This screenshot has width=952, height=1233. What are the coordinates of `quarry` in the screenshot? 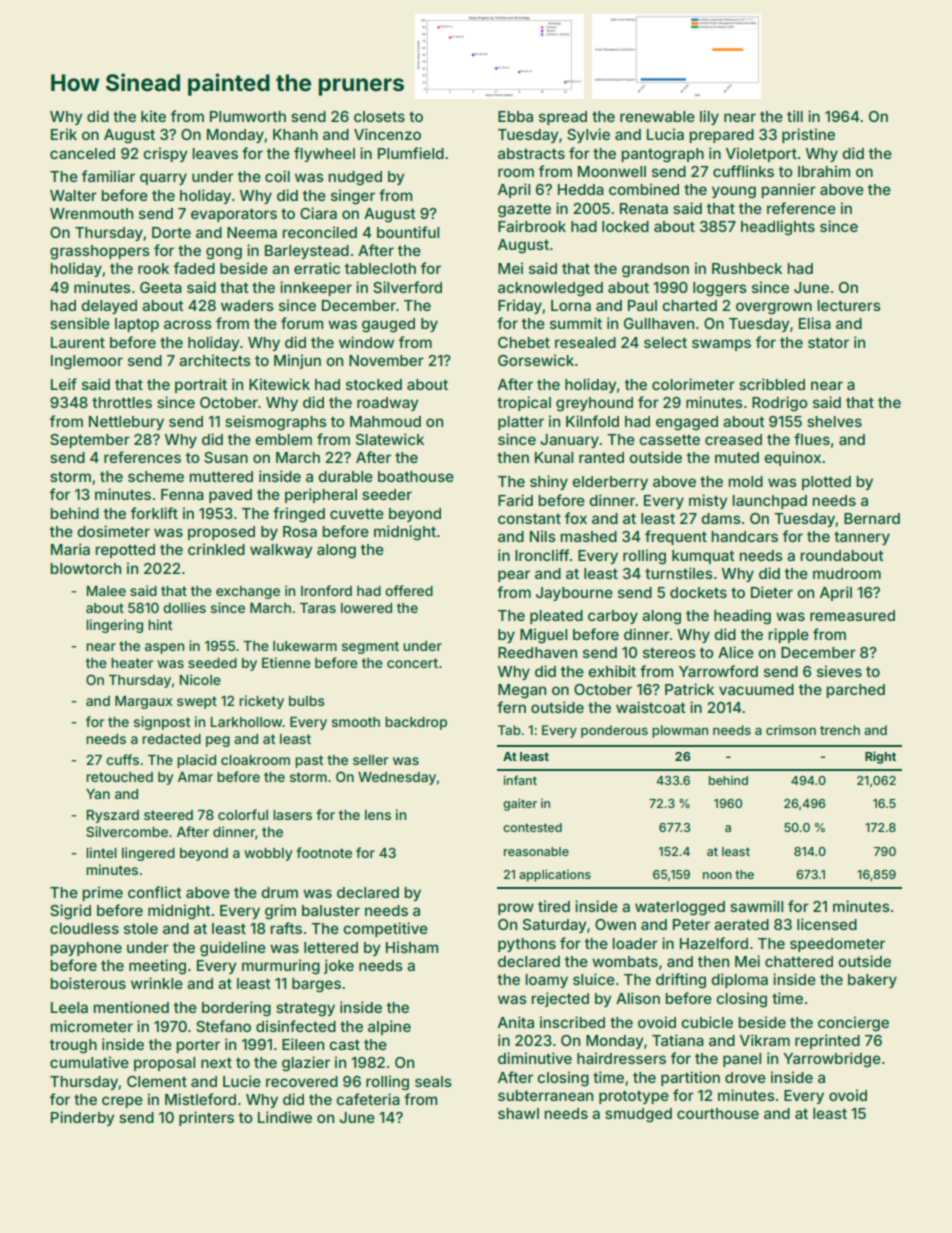 It's located at (163, 179).
